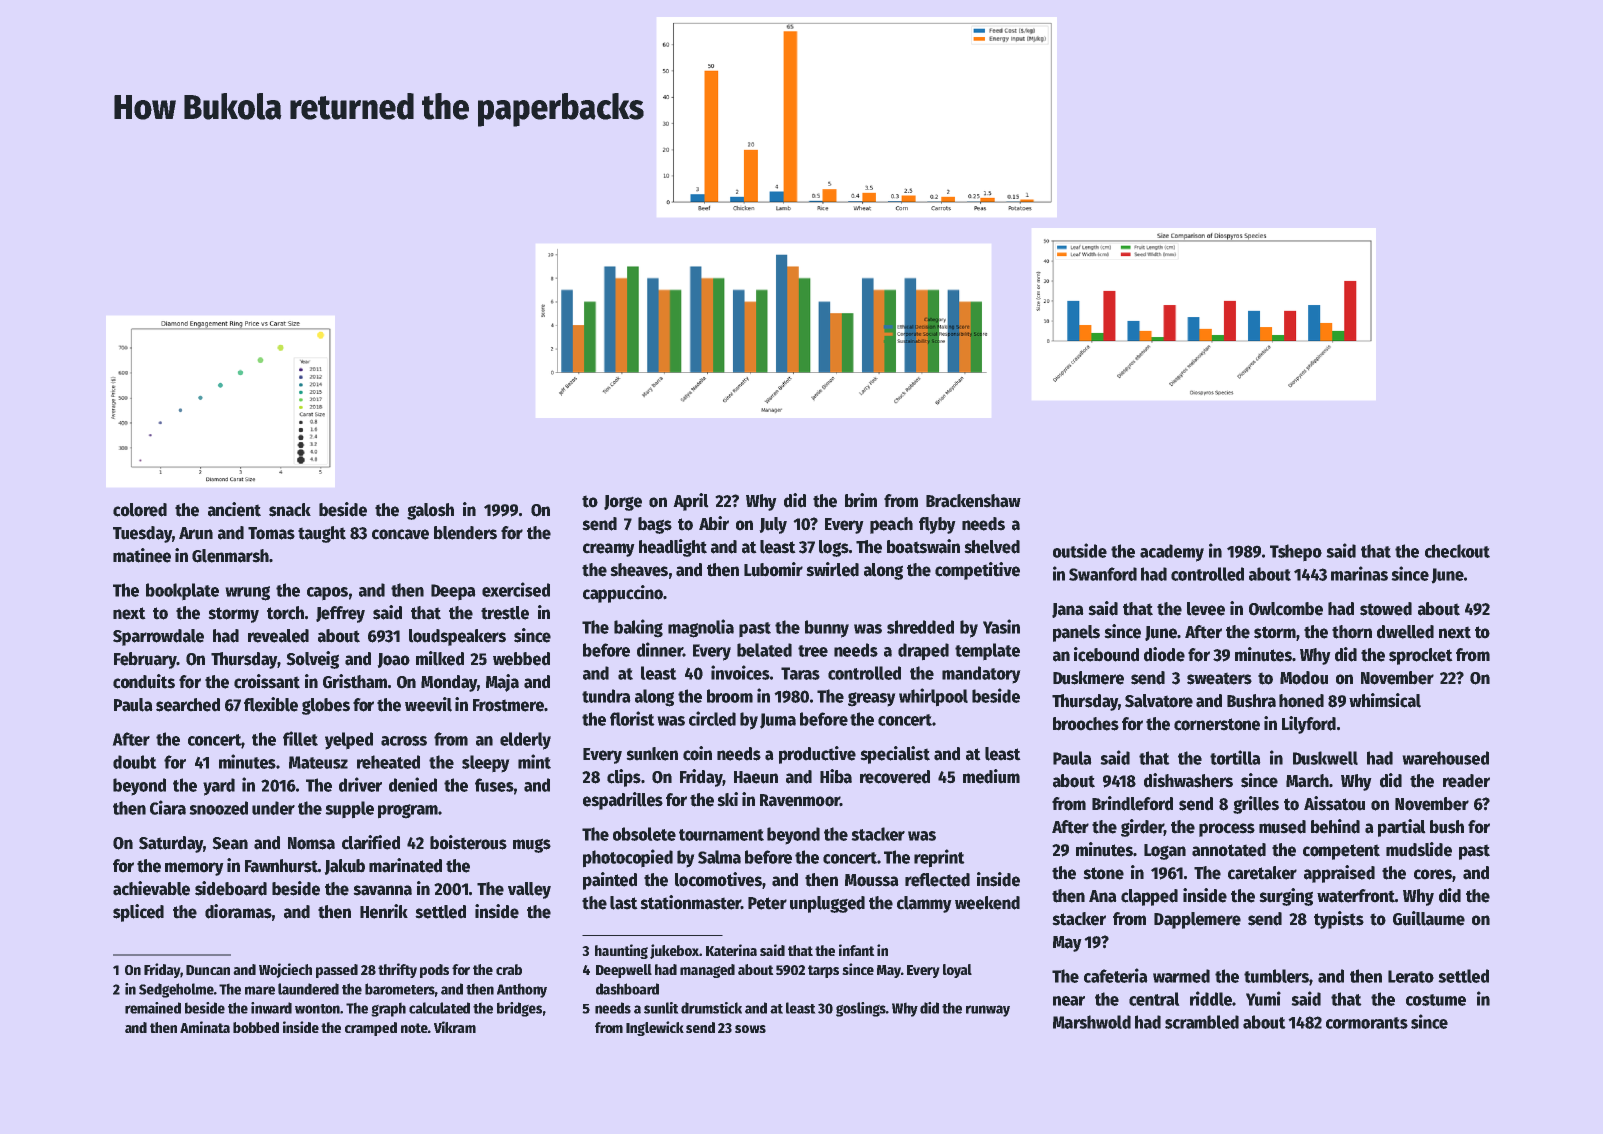  I want to click on searched, so click(188, 705).
